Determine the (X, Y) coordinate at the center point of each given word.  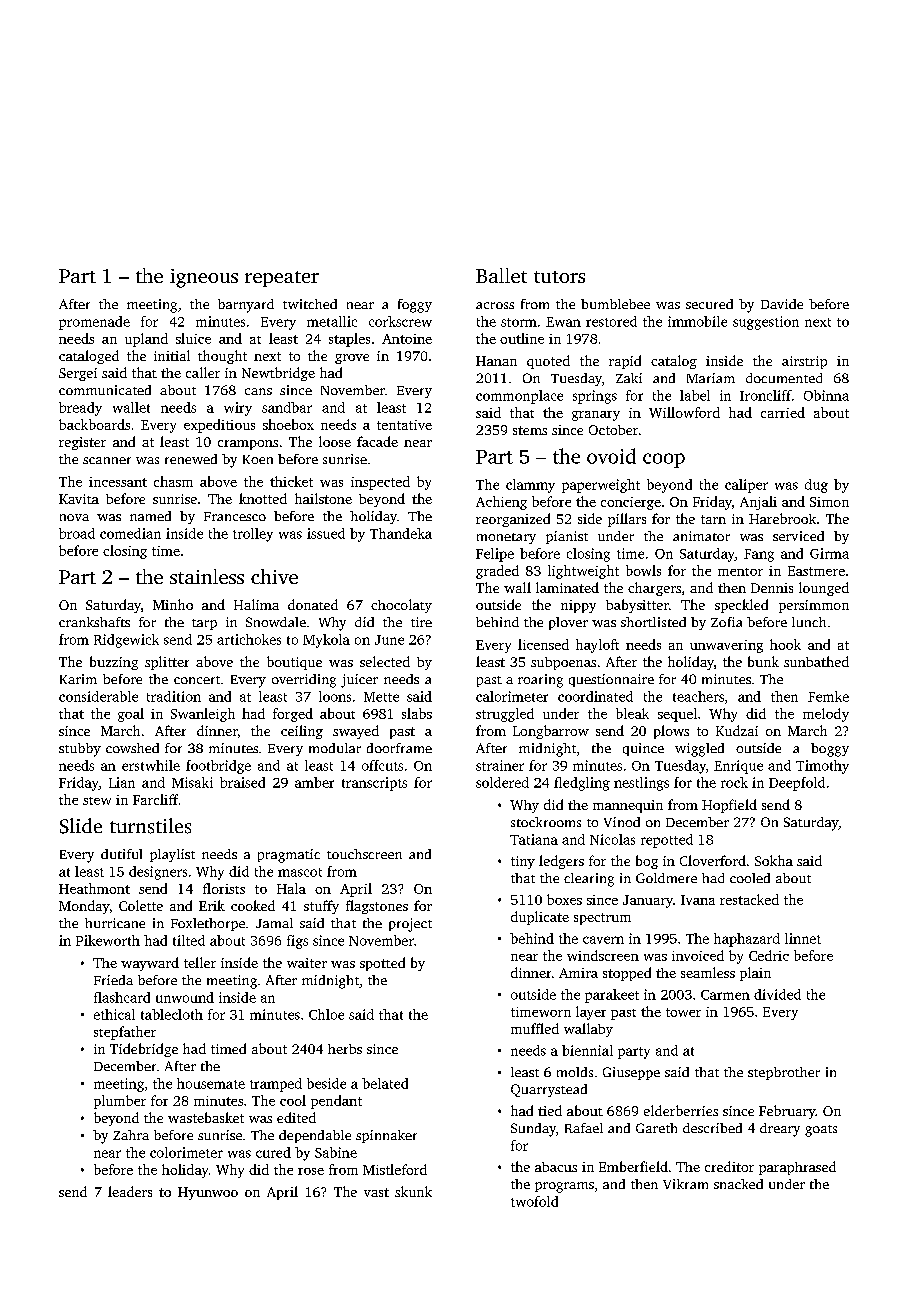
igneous (204, 278)
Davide (782, 304)
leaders (130, 1191)
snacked (738, 1184)
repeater (282, 279)
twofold (534, 1201)
